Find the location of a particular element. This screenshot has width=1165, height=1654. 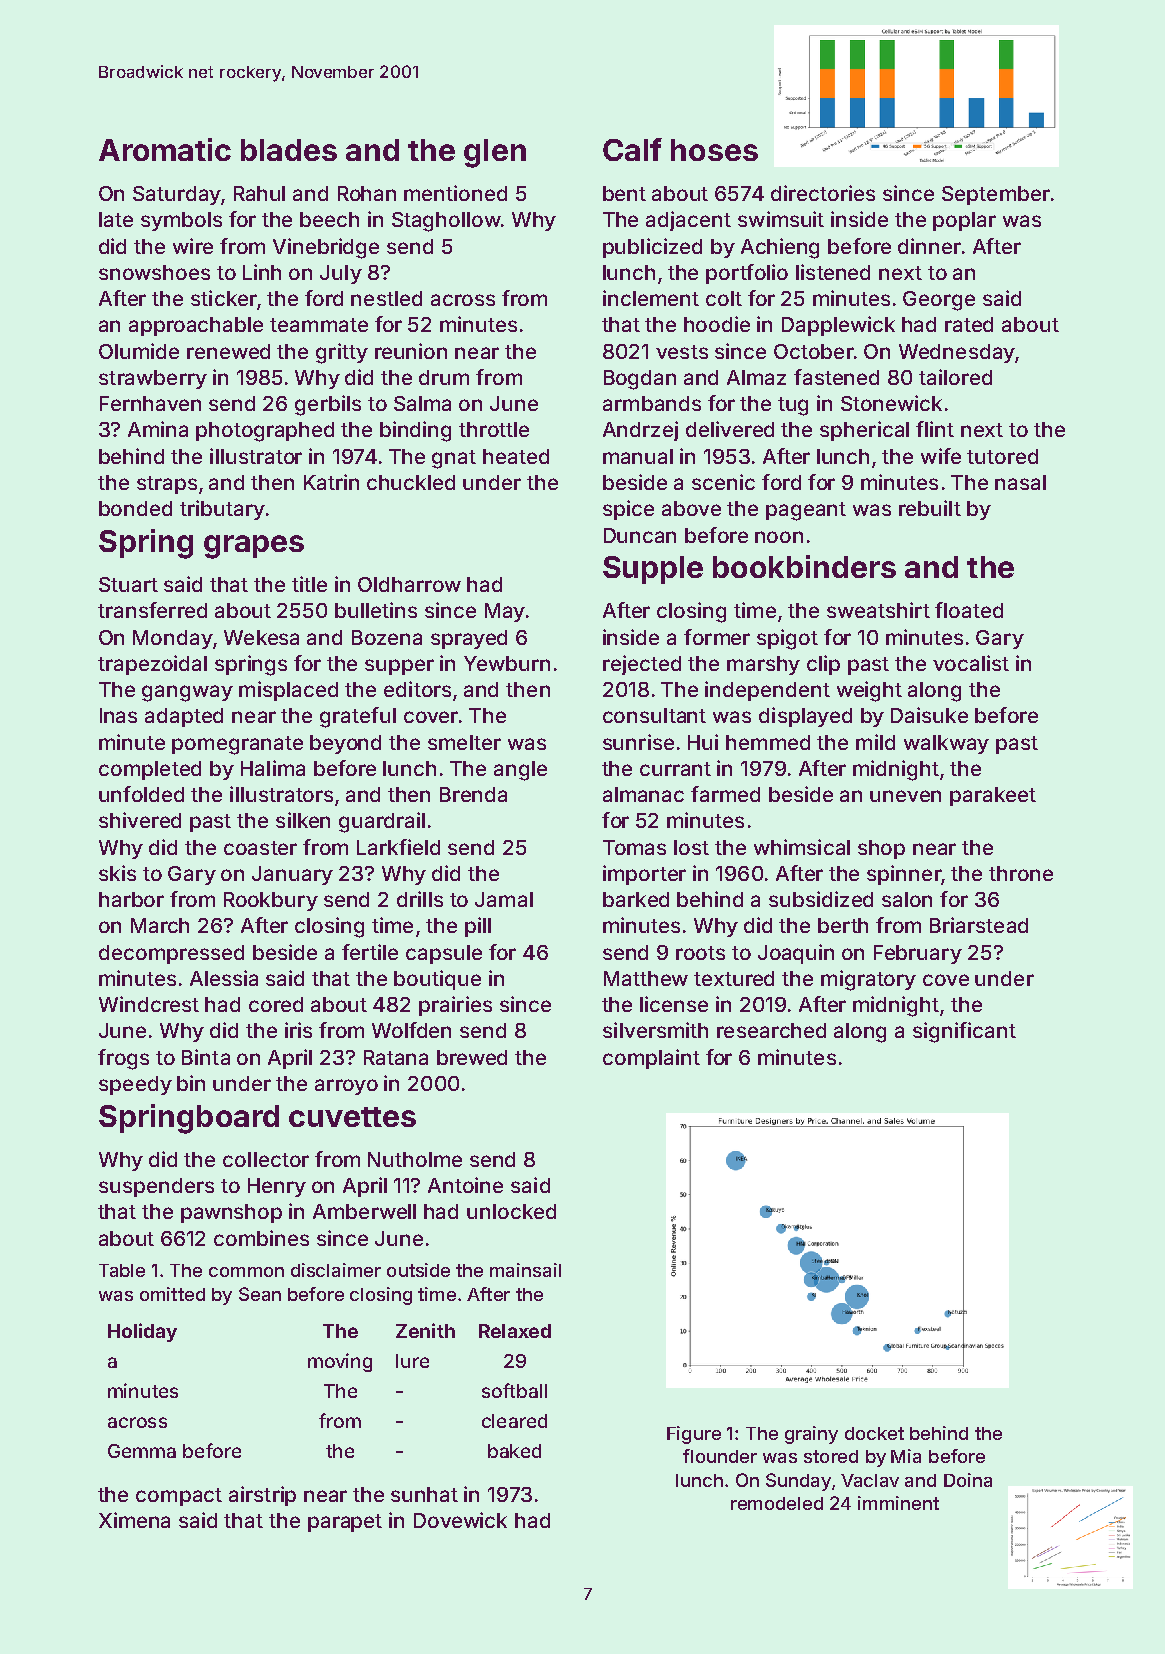

decompressed is located at coordinates (171, 954).
